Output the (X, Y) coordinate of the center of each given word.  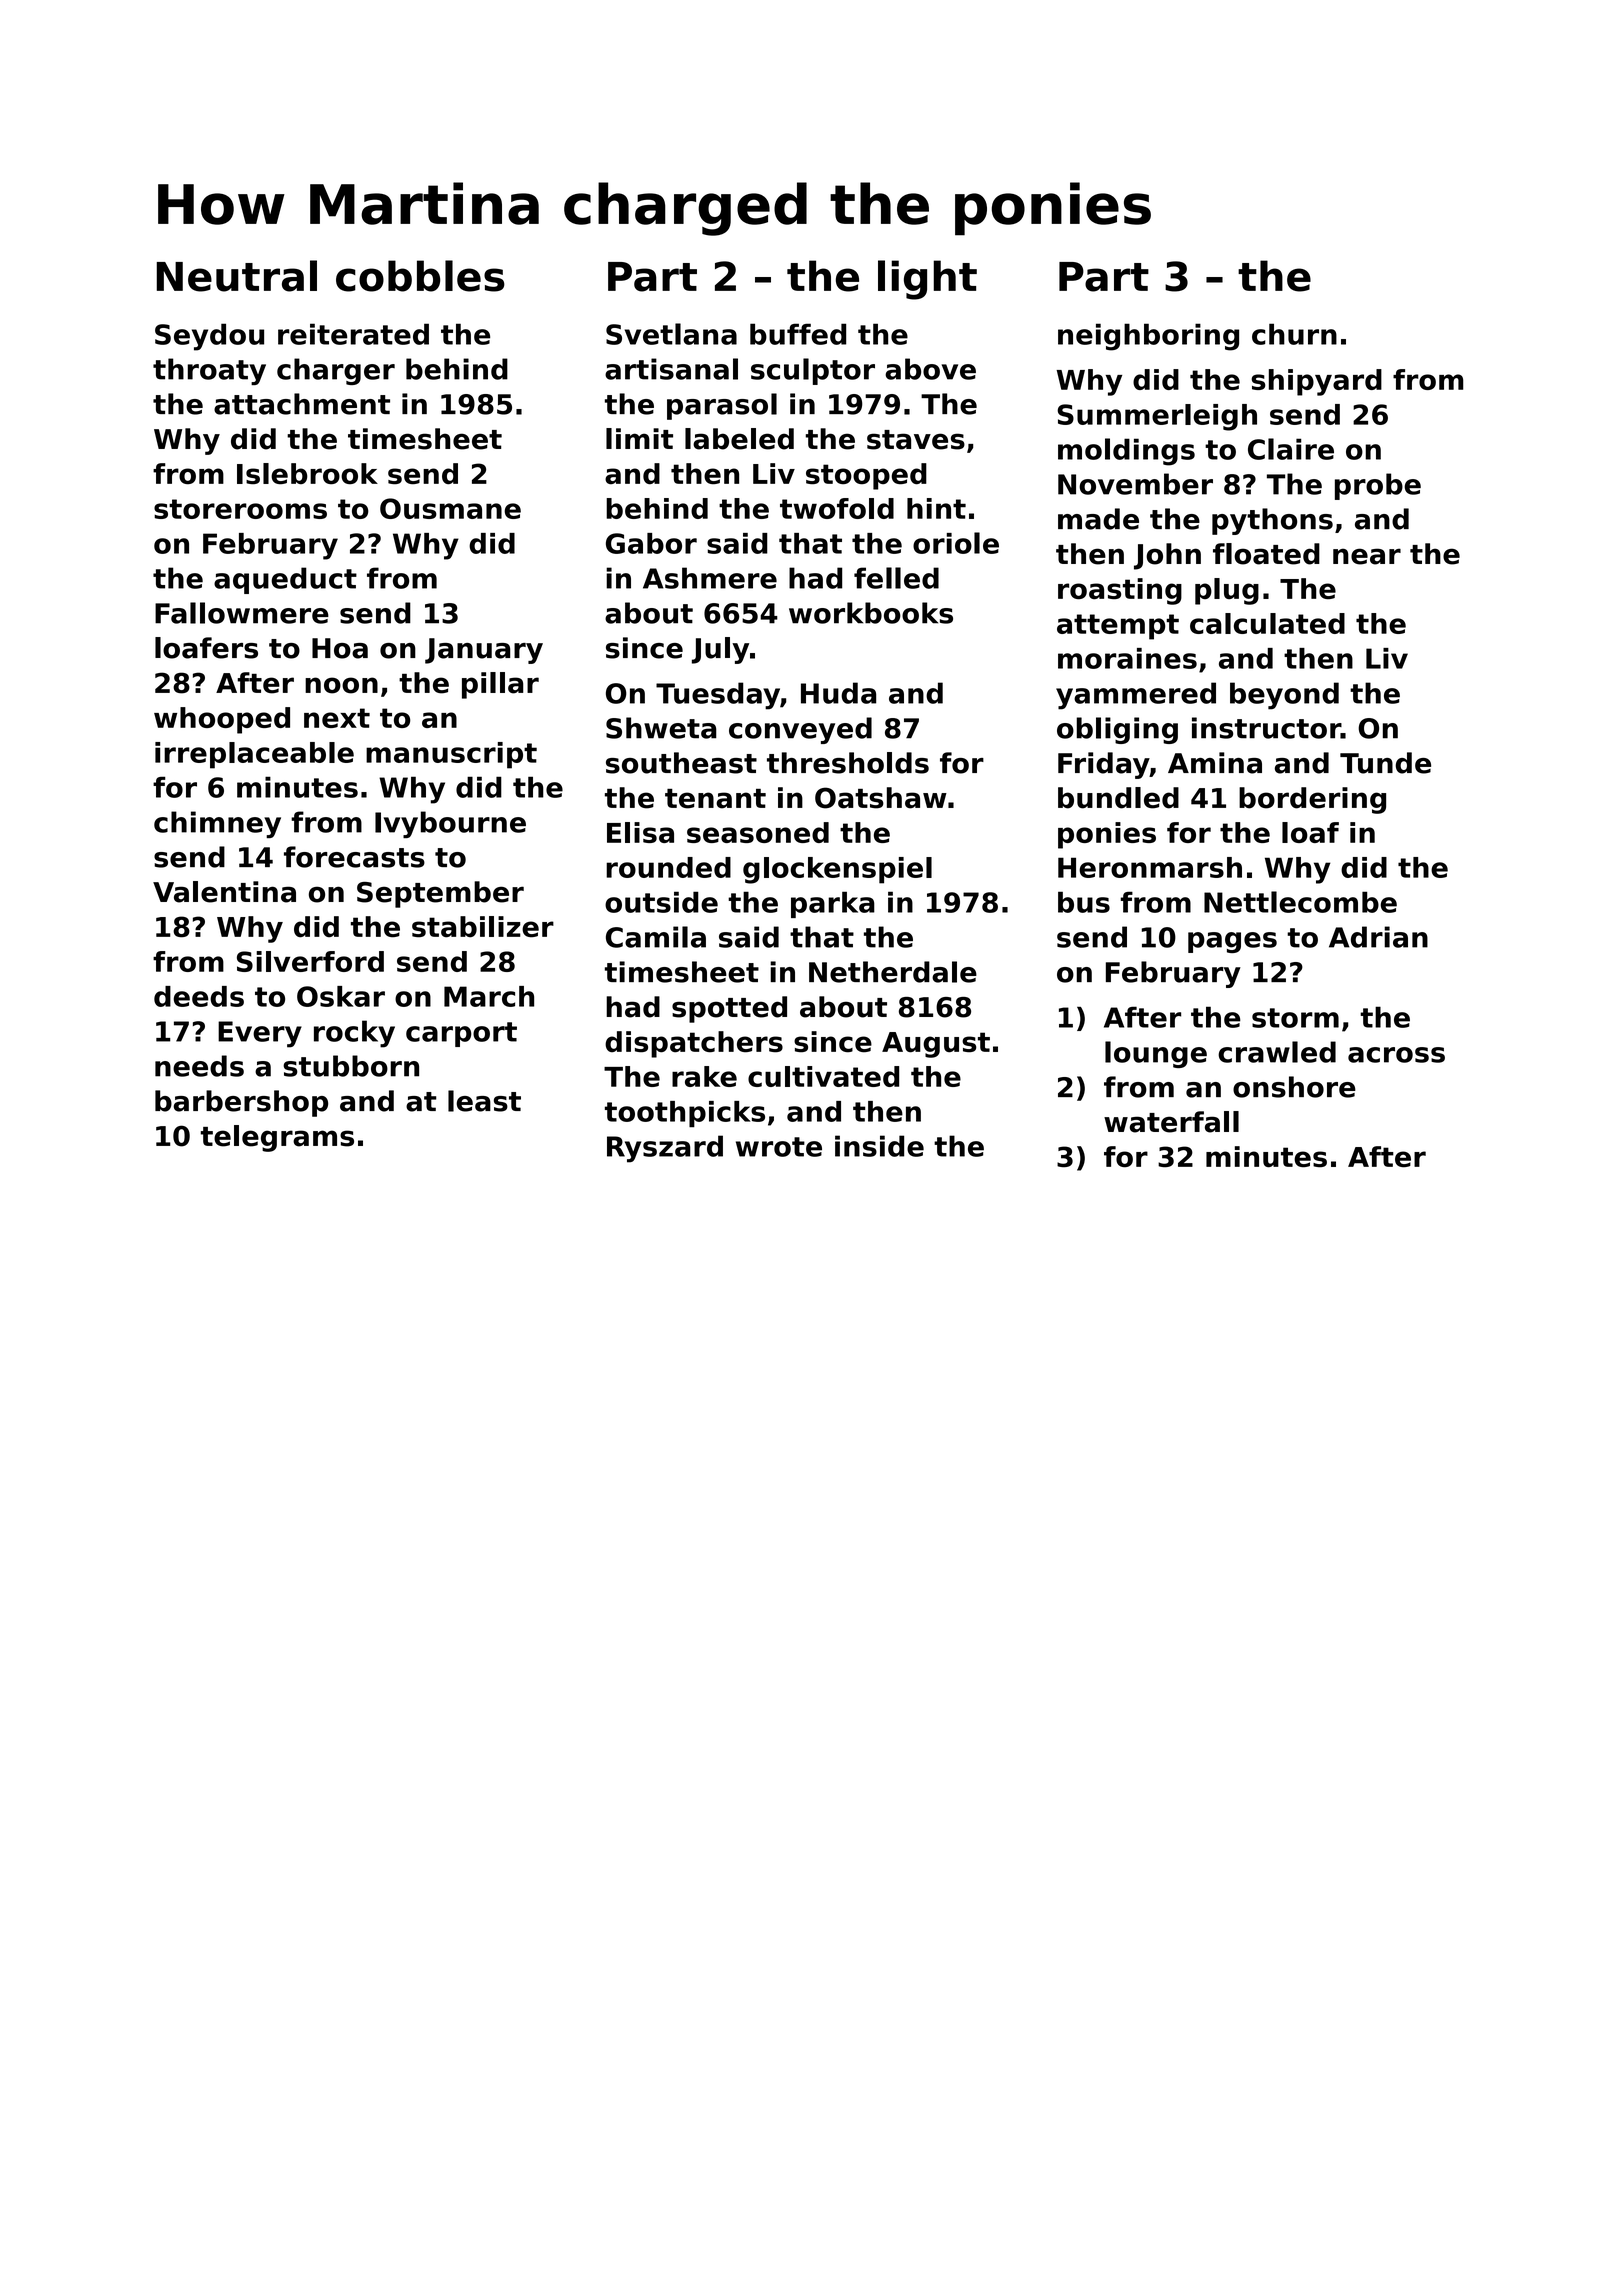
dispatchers (694, 1044)
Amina (1215, 763)
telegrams (277, 1138)
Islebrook (307, 474)
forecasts (354, 857)
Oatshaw (881, 798)
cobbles (420, 276)
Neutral (237, 276)
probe (1378, 486)
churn (1294, 334)
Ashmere (710, 578)
